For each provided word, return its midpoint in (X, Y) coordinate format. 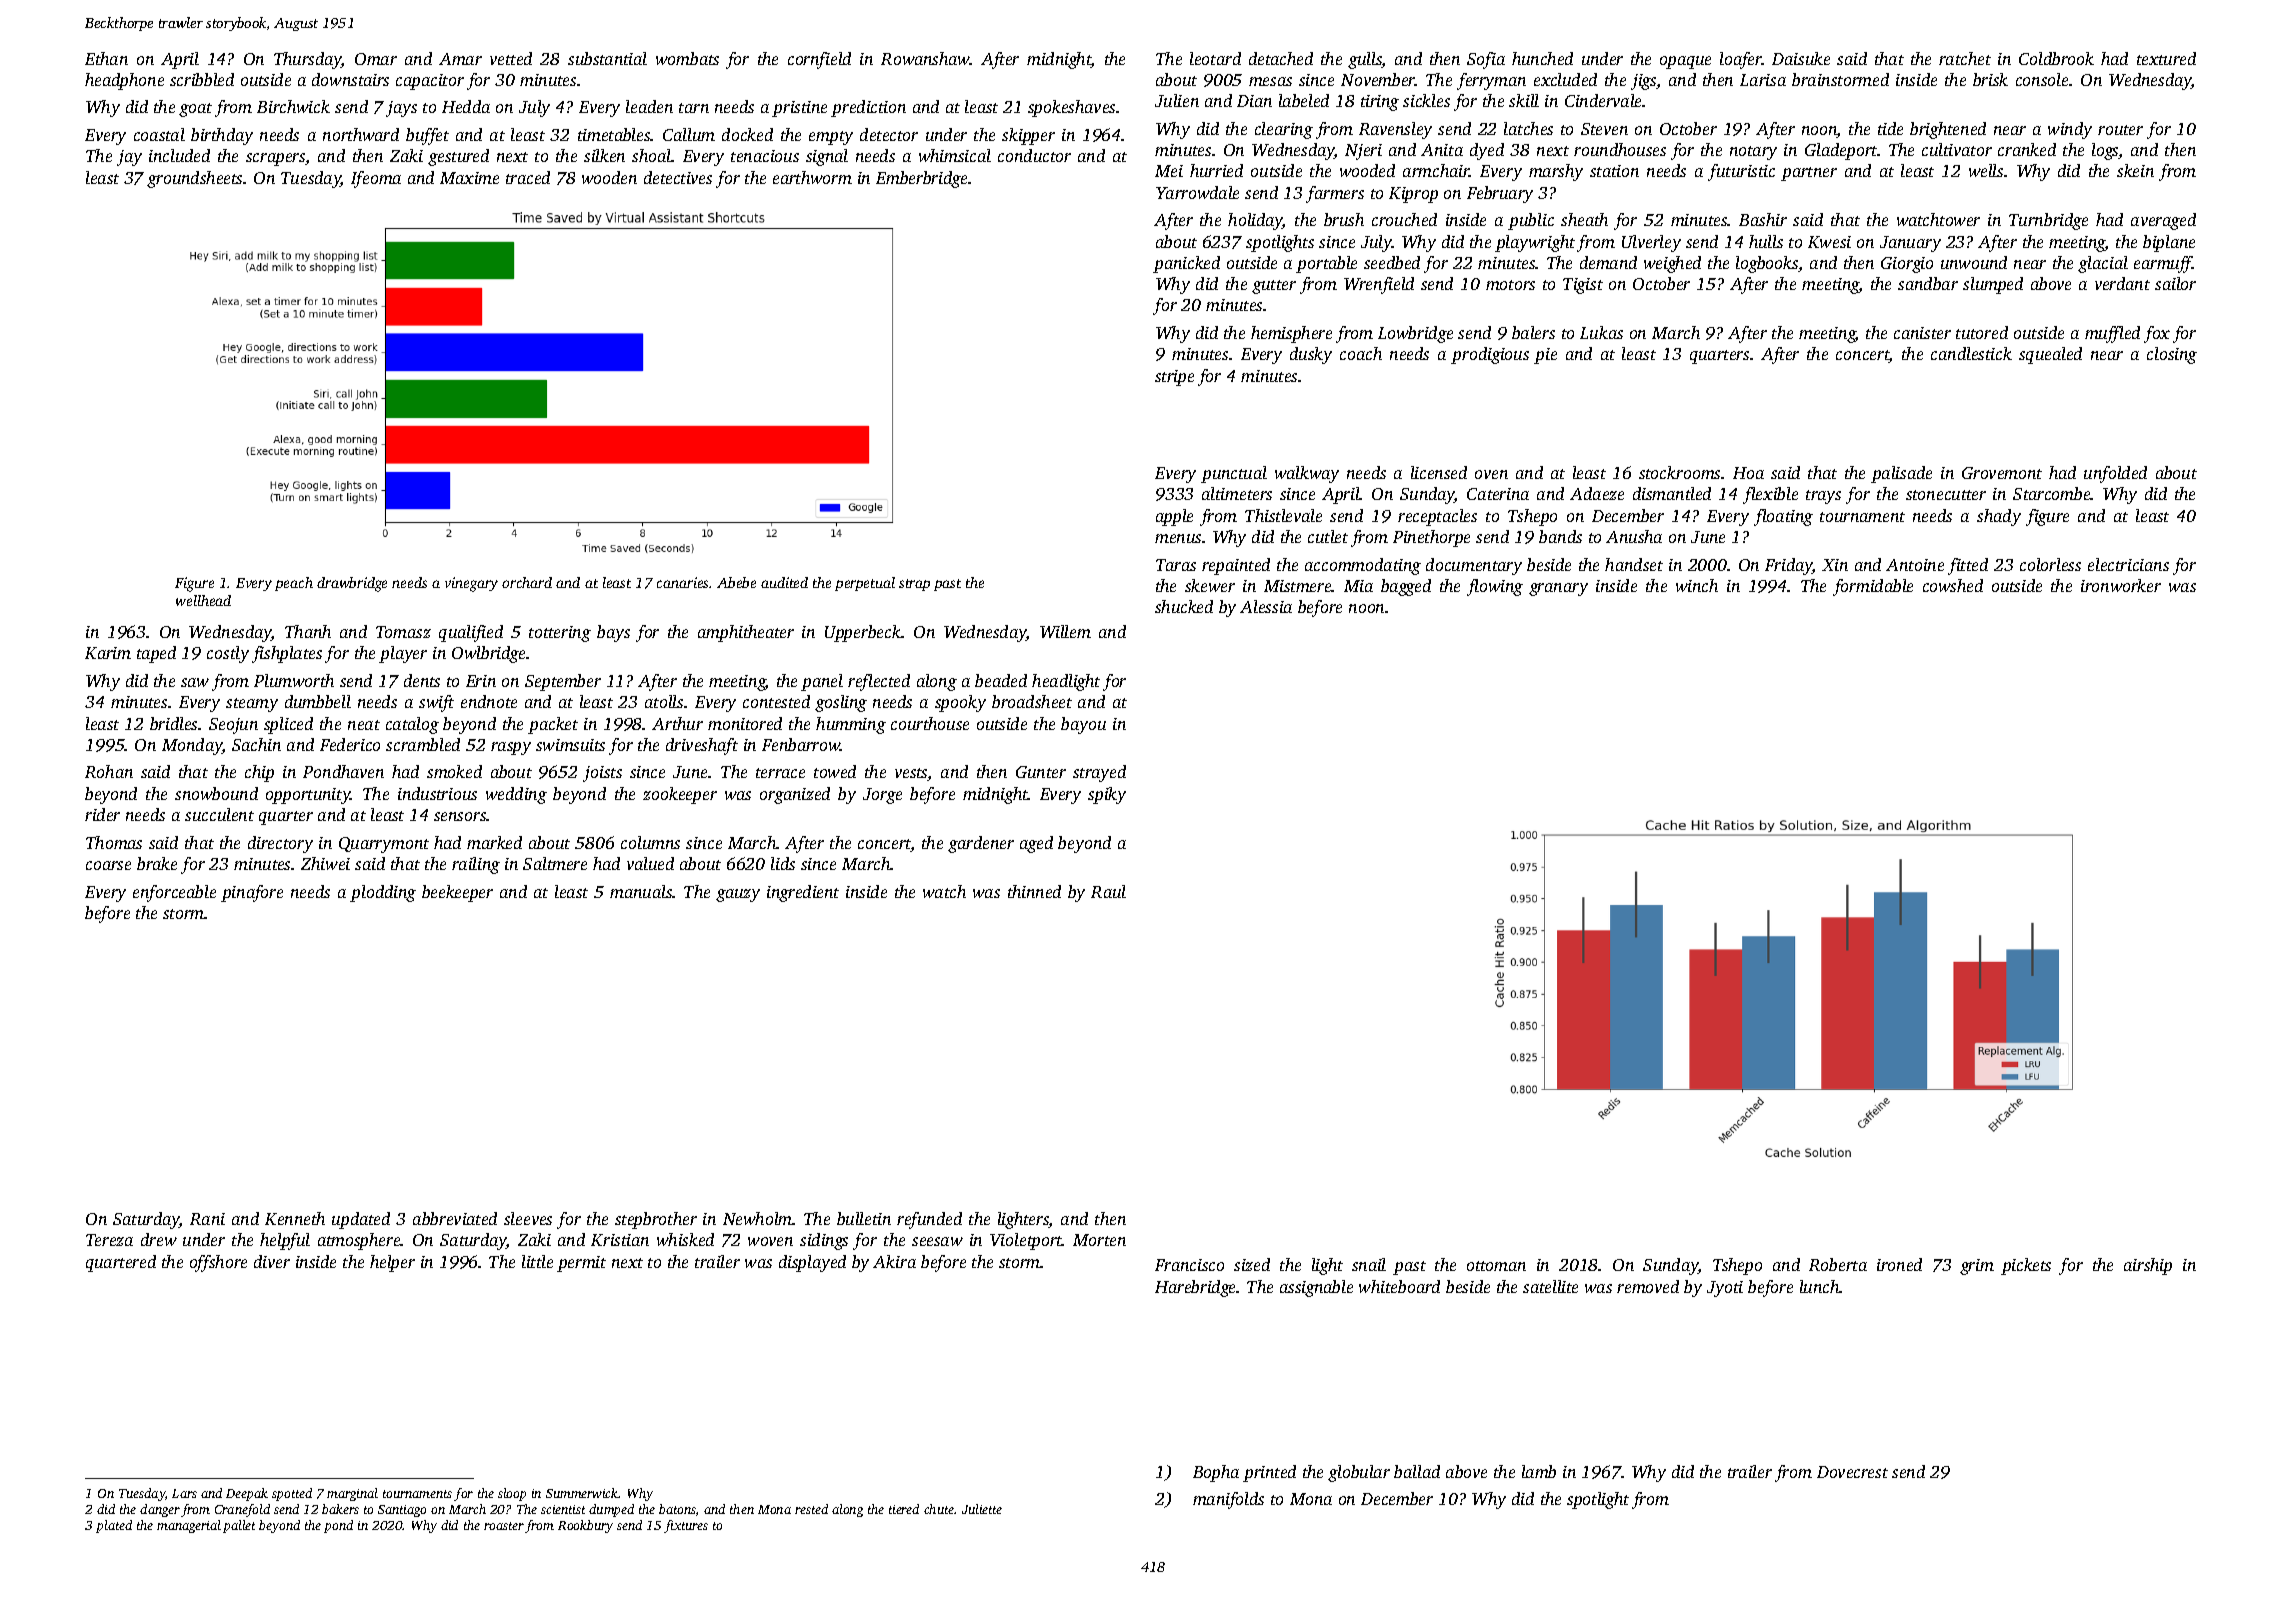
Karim (108, 653)
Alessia (1266, 606)
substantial (607, 58)
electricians (2128, 564)
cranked (2027, 149)
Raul (1108, 891)
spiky (1107, 795)
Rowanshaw (925, 58)
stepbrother (656, 1220)
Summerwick (582, 1493)
